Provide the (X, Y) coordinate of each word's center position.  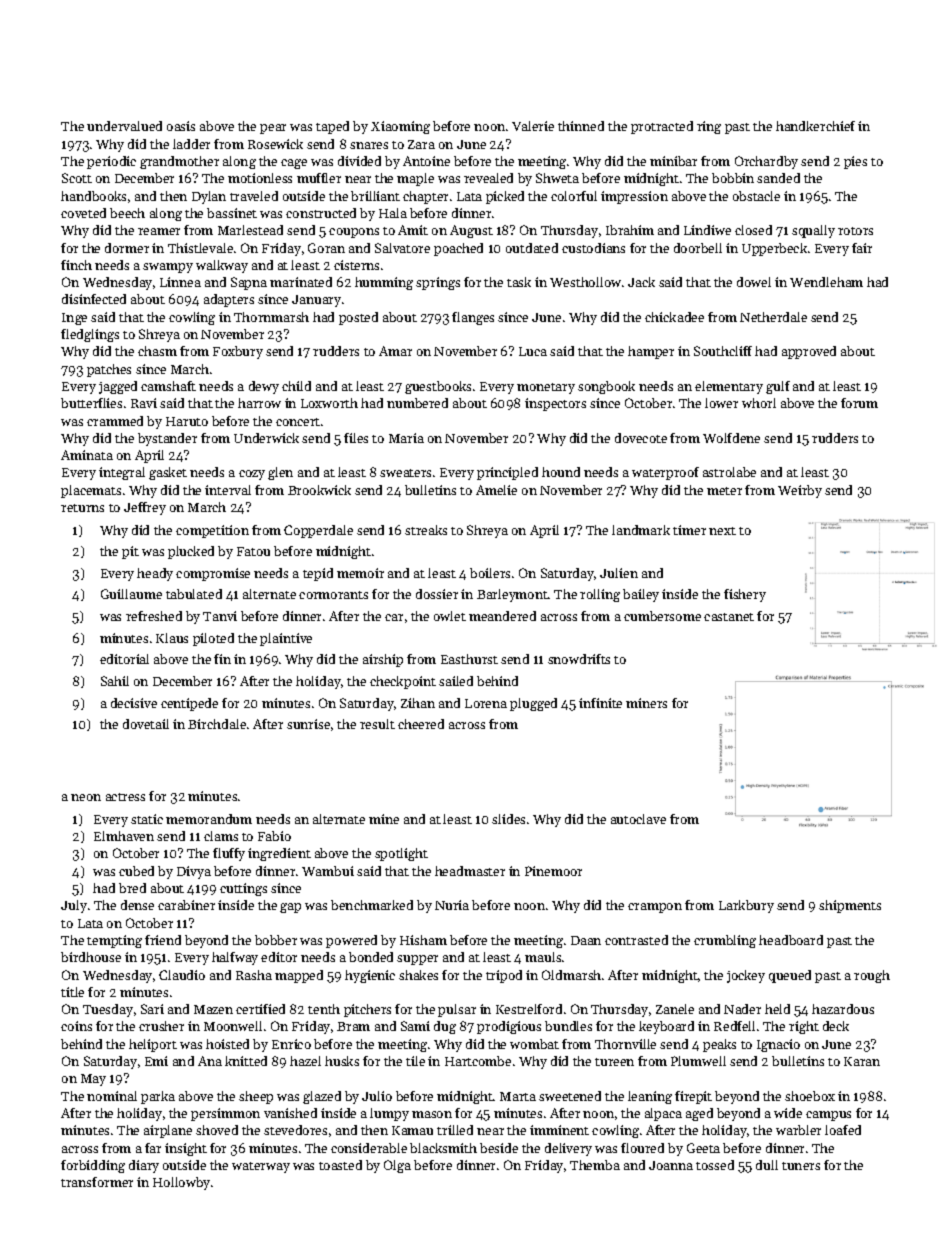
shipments (850, 906)
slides (508, 819)
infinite (600, 703)
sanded (778, 178)
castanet (729, 617)
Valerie (533, 126)
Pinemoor (553, 871)
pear (273, 129)
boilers (490, 573)
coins (76, 1026)
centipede (189, 704)
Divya (194, 872)
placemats (91, 491)
